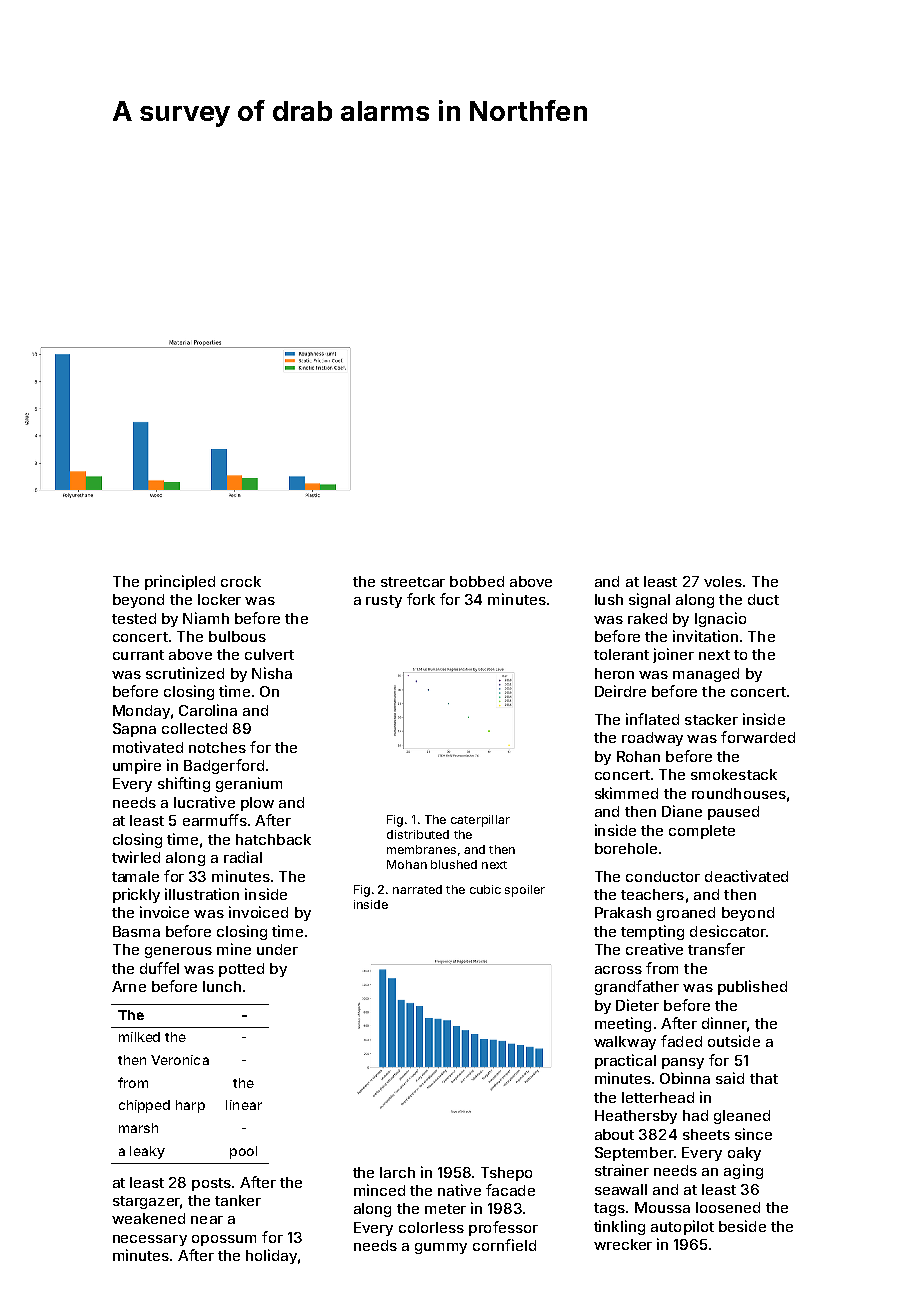 The height and width of the document is (1316, 908). What do you see at coordinates (277, 949) in the document?
I see `under` at bounding box center [277, 949].
